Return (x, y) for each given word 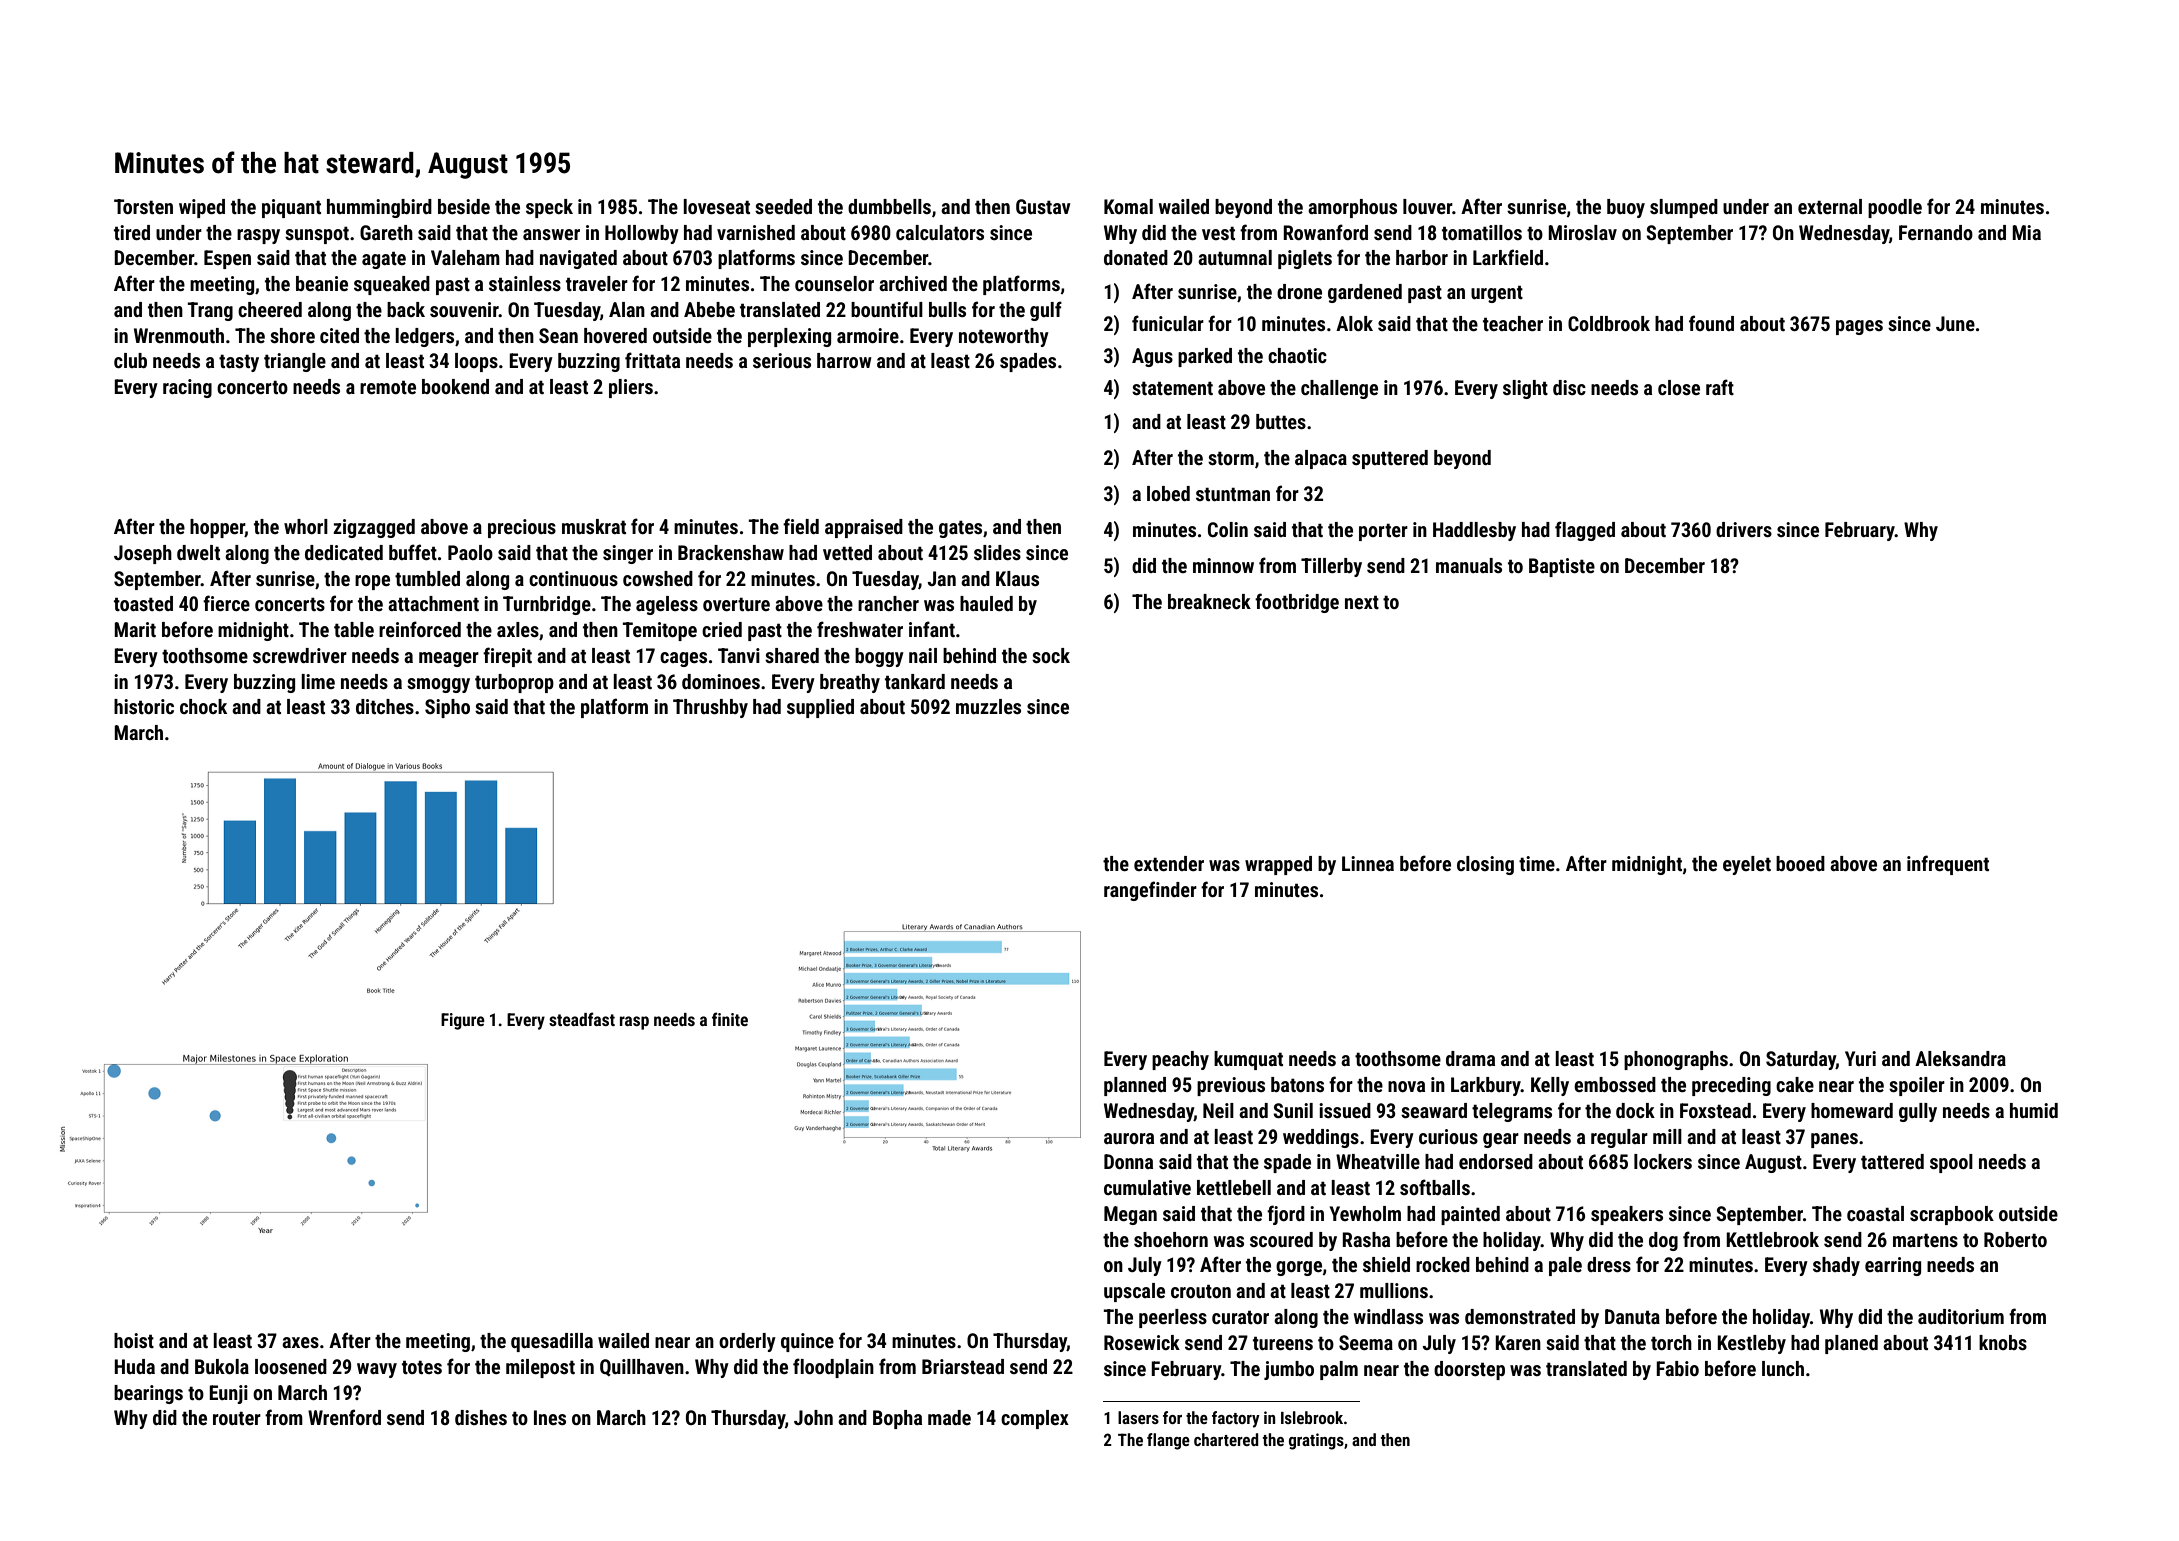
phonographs (1676, 1060)
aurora (1129, 1138)
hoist (134, 1340)
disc (1569, 387)
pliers (631, 388)
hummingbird (379, 208)
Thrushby (710, 708)
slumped (1684, 208)
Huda (134, 1366)
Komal (1128, 206)
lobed (1168, 493)
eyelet (1747, 865)
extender (1169, 863)
